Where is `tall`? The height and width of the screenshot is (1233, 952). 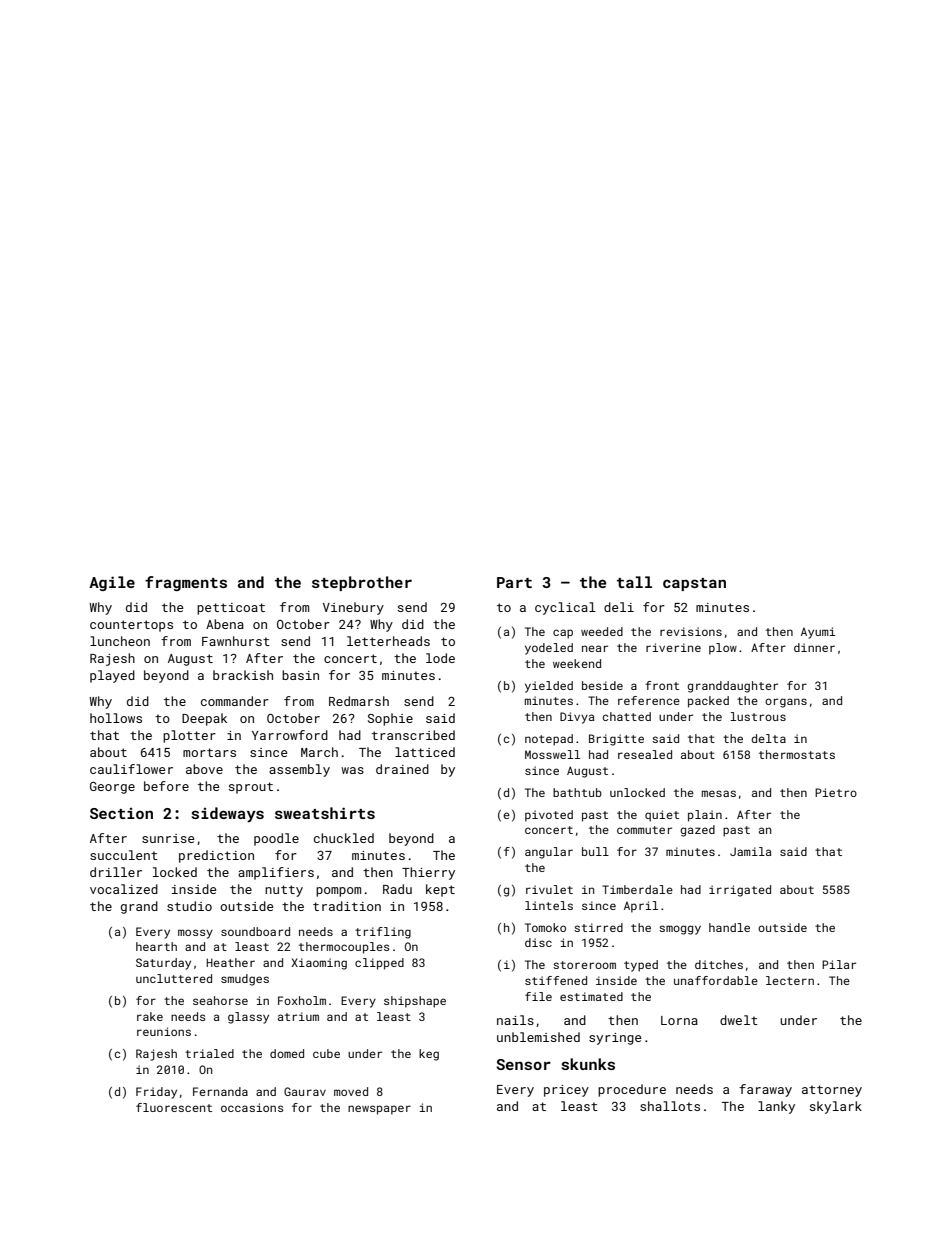 tall is located at coordinates (634, 582).
